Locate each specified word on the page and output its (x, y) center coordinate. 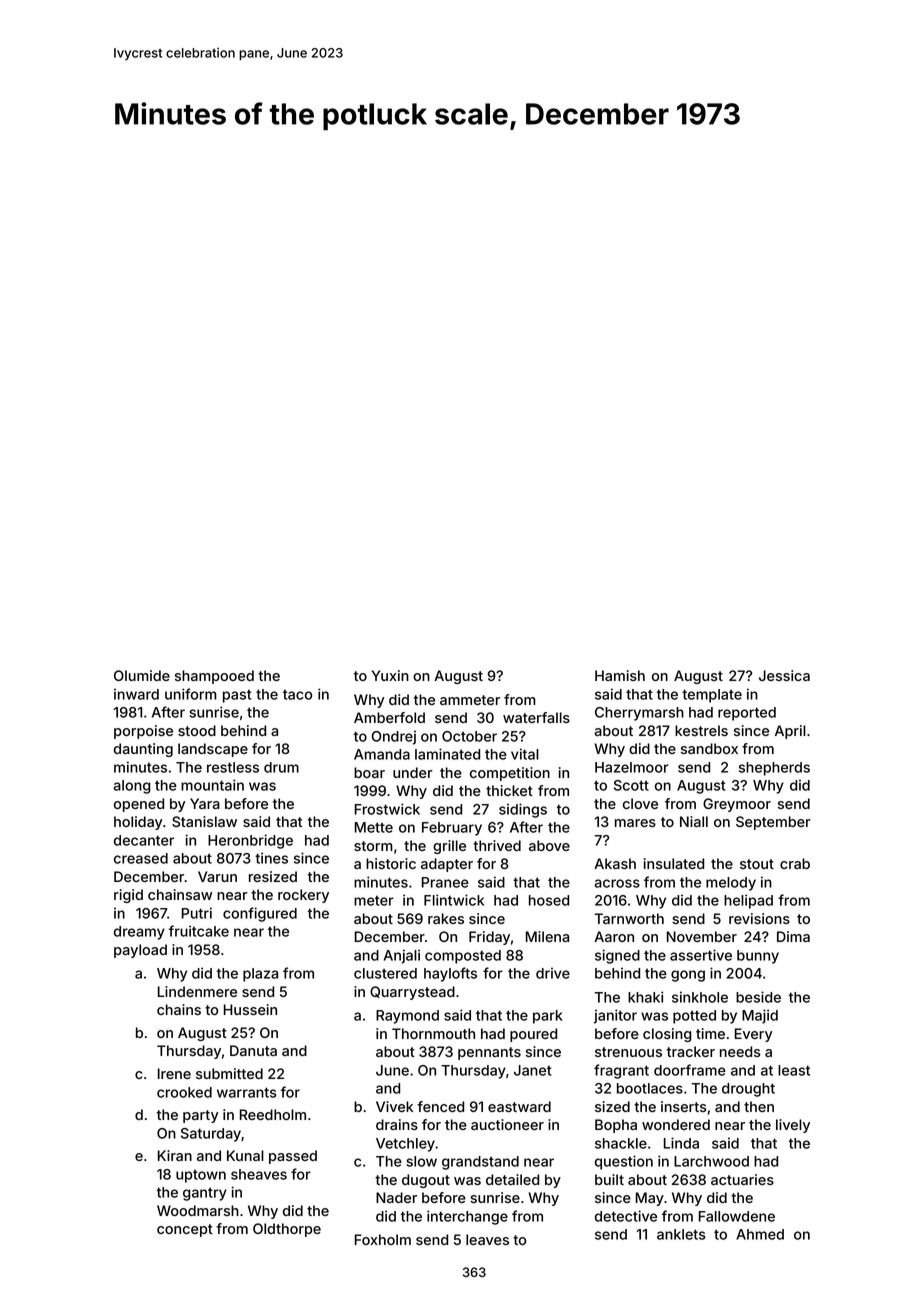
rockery (303, 896)
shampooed (214, 677)
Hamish (620, 675)
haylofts (450, 974)
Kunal (245, 1155)
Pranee (445, 882)
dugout (426, 1181)
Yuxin (390, 675)
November (702, 936)
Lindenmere (197, 991)
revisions (759, 918)
